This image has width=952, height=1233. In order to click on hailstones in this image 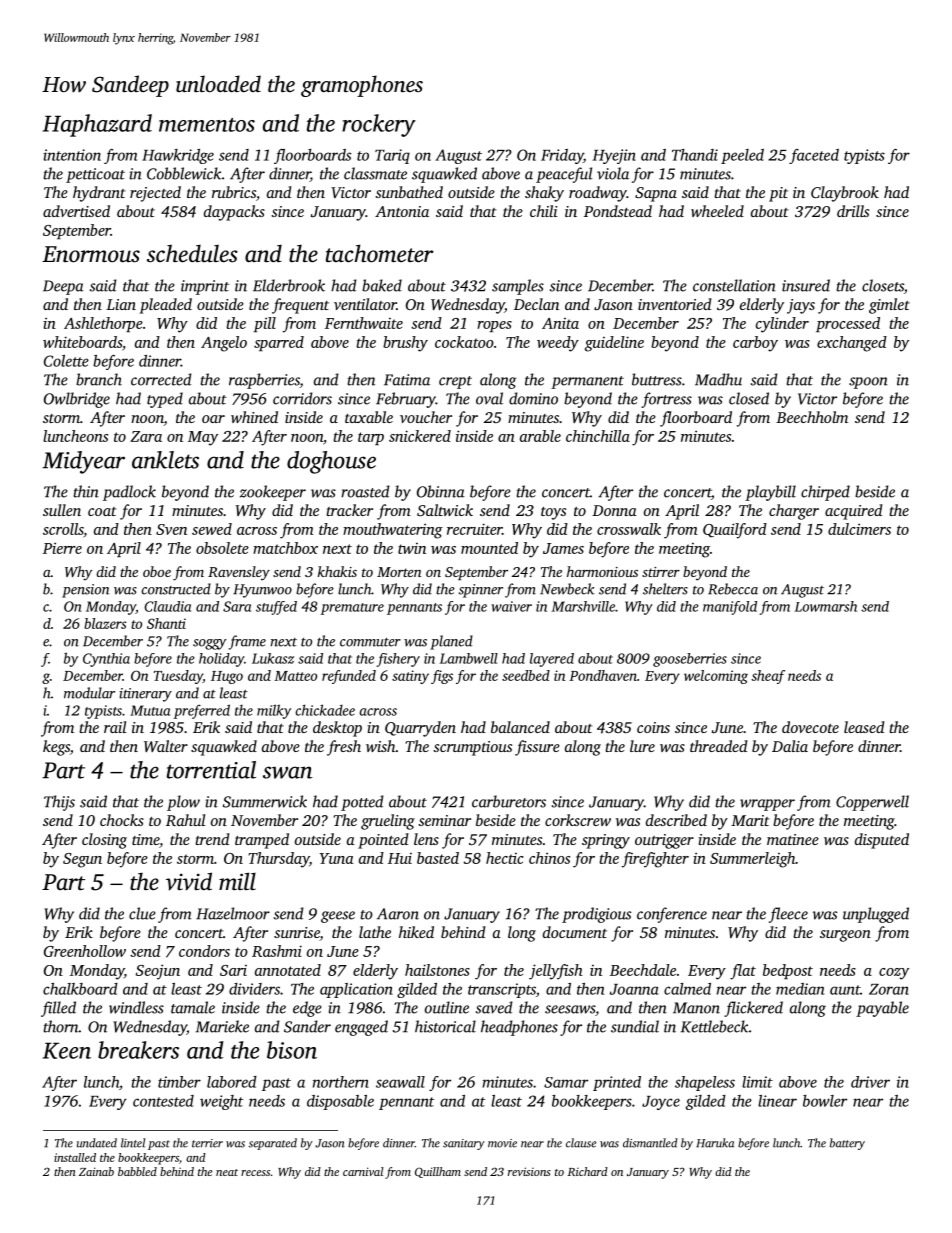, I will do `click(437, 970)`.
